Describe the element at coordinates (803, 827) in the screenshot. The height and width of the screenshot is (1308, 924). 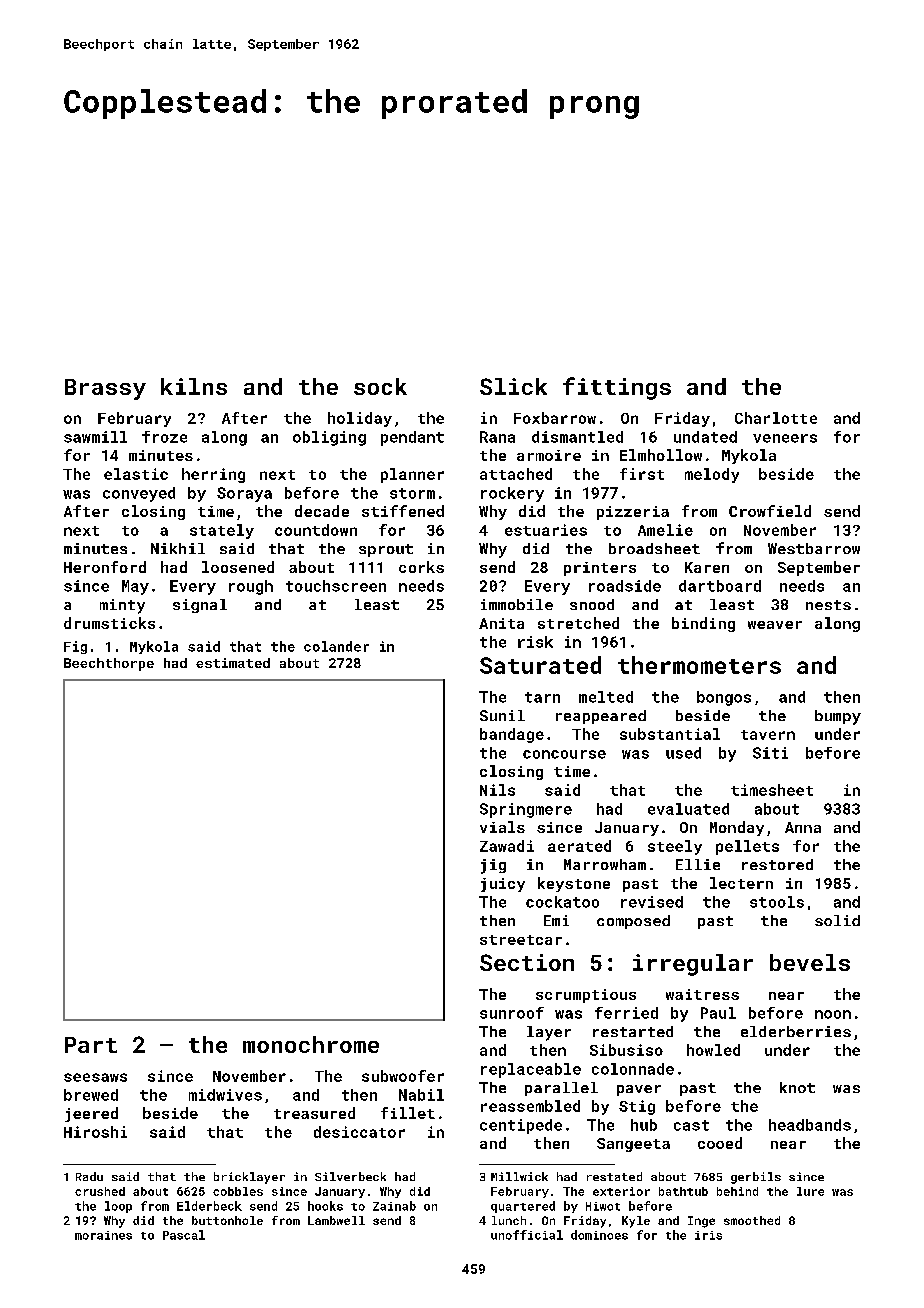
I see `Anna` at that location.
